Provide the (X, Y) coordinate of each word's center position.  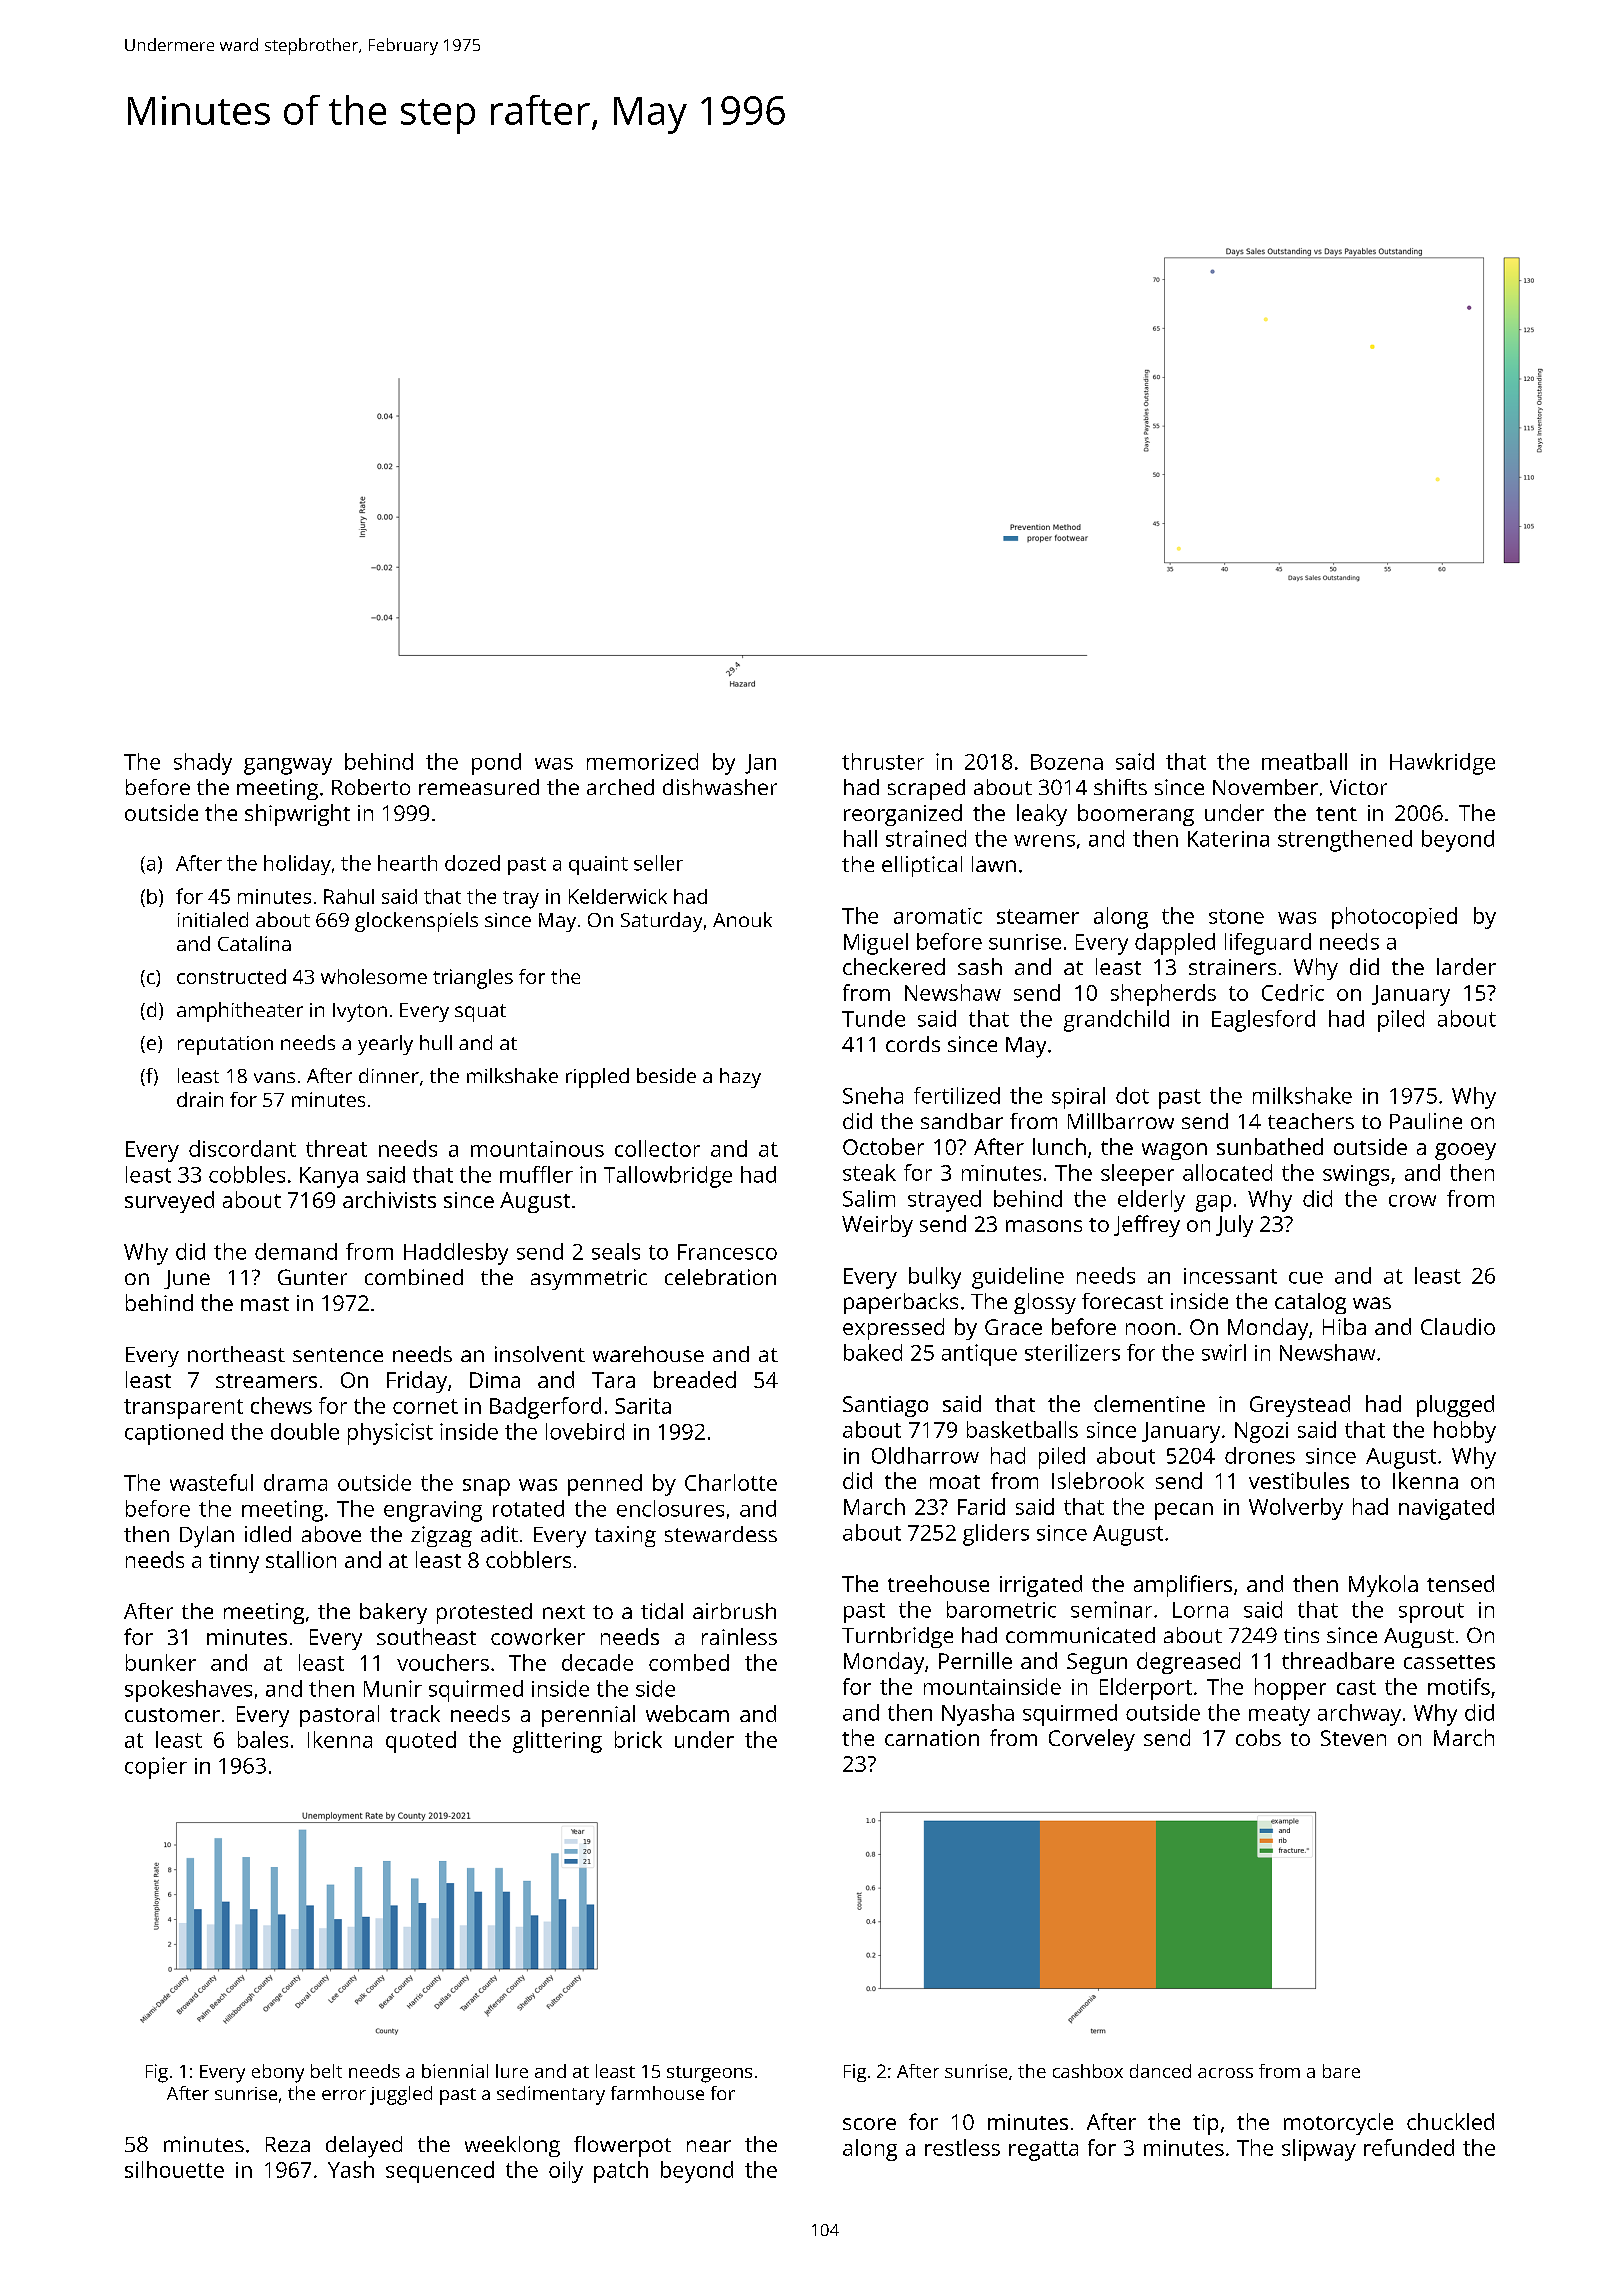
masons (1044, 1226)
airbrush (734, 1611)
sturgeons (709, 2074)
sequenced (440, 2172)
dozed (472, 863)
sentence (338, 1355)
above (331, 1534)
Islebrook (1098, 1480)
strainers (1232, 967)
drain (200, 1099)
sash (980, 966)
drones (1260, 1455)
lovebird (585, 1431)
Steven (1353, 1738)
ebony (278, 2073)
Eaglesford (1263, 1021)
